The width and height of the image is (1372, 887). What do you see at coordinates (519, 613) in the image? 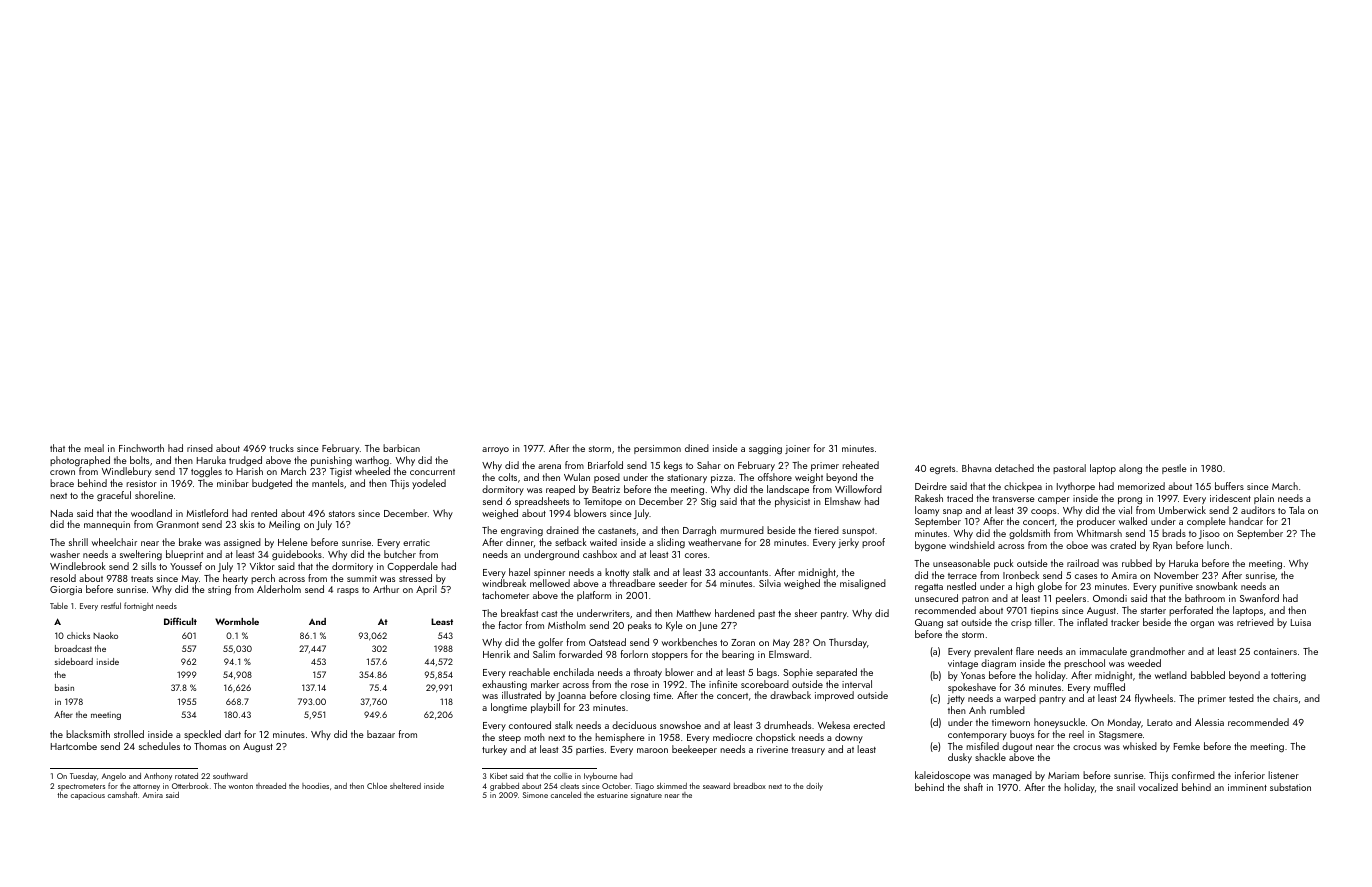
I see `breakfast` at bounding box center [519, 613].
